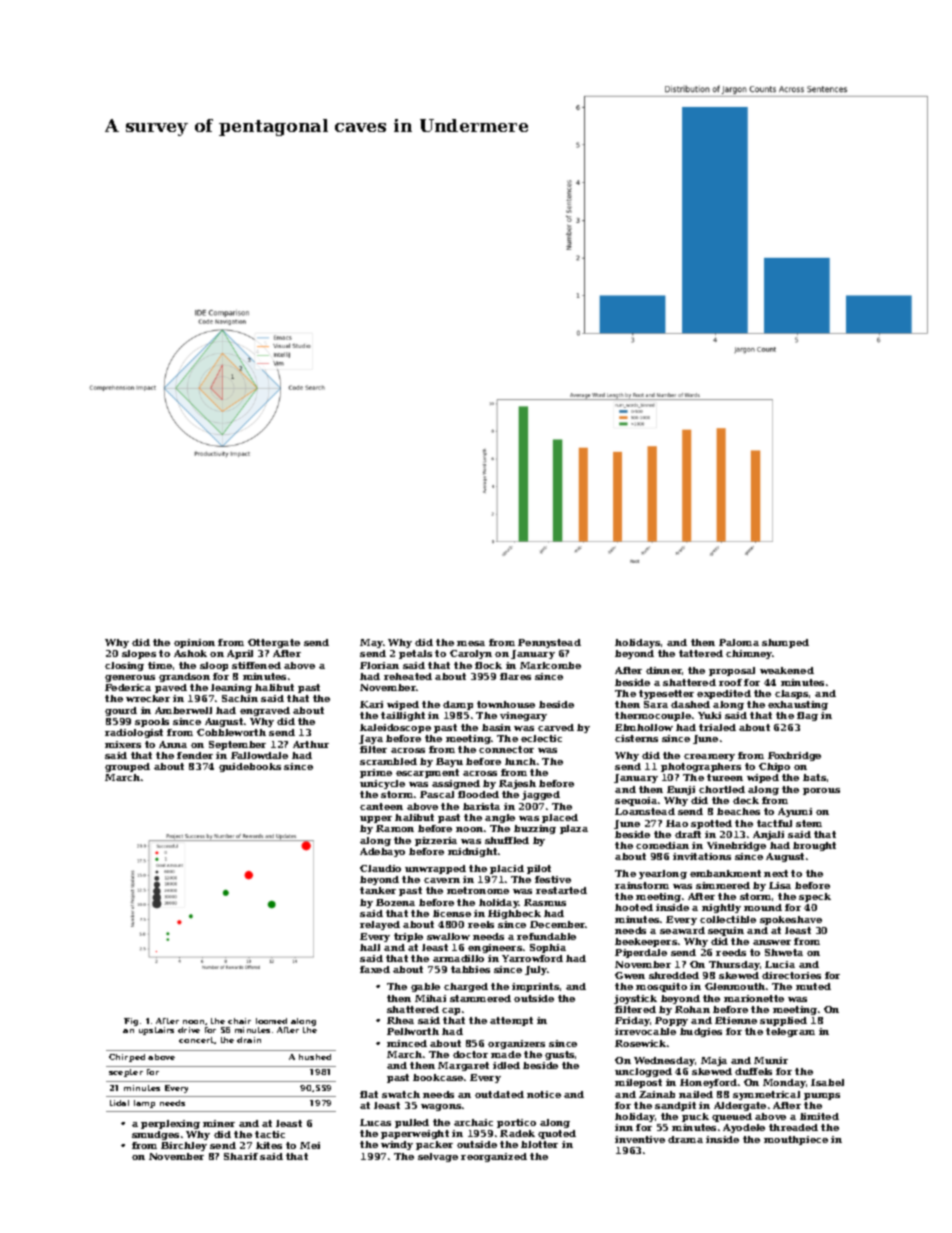 This screenshot has width=952, height=1233. What do you see at coordinates (194, 643) in the screenshot?
I see `opinion` at bounding box center [194, 643].
